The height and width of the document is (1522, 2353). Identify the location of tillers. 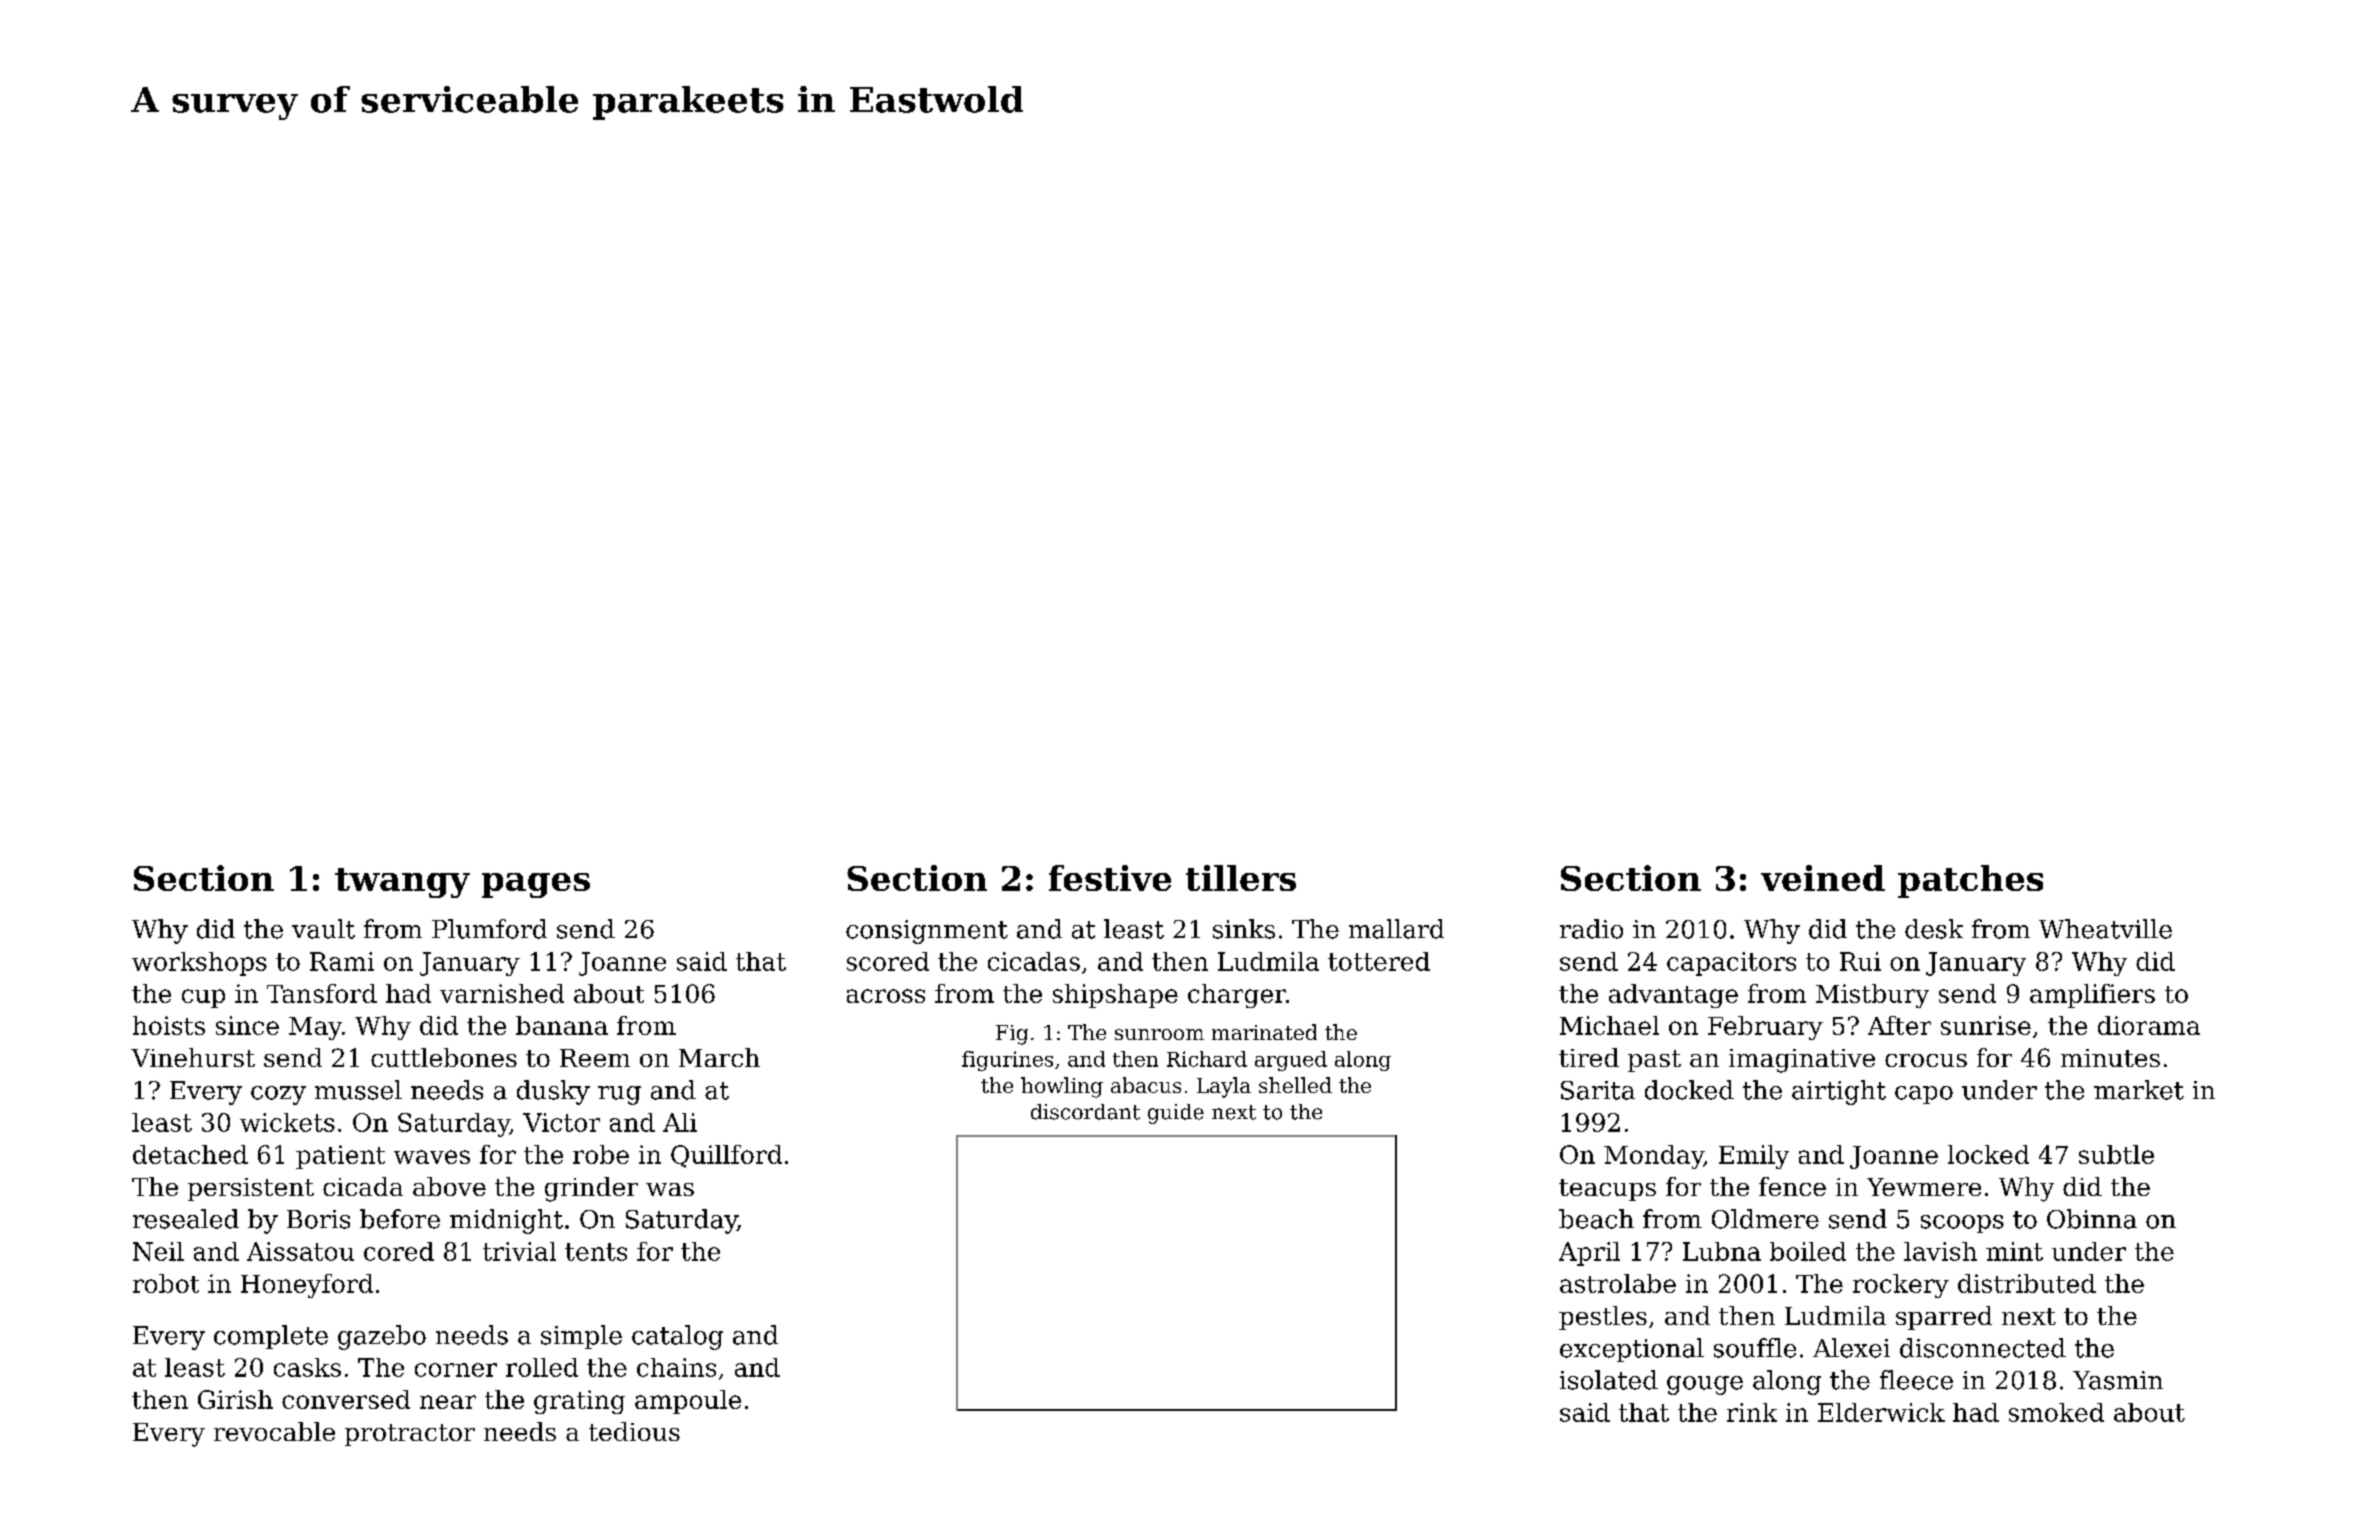
(1241, 878).
